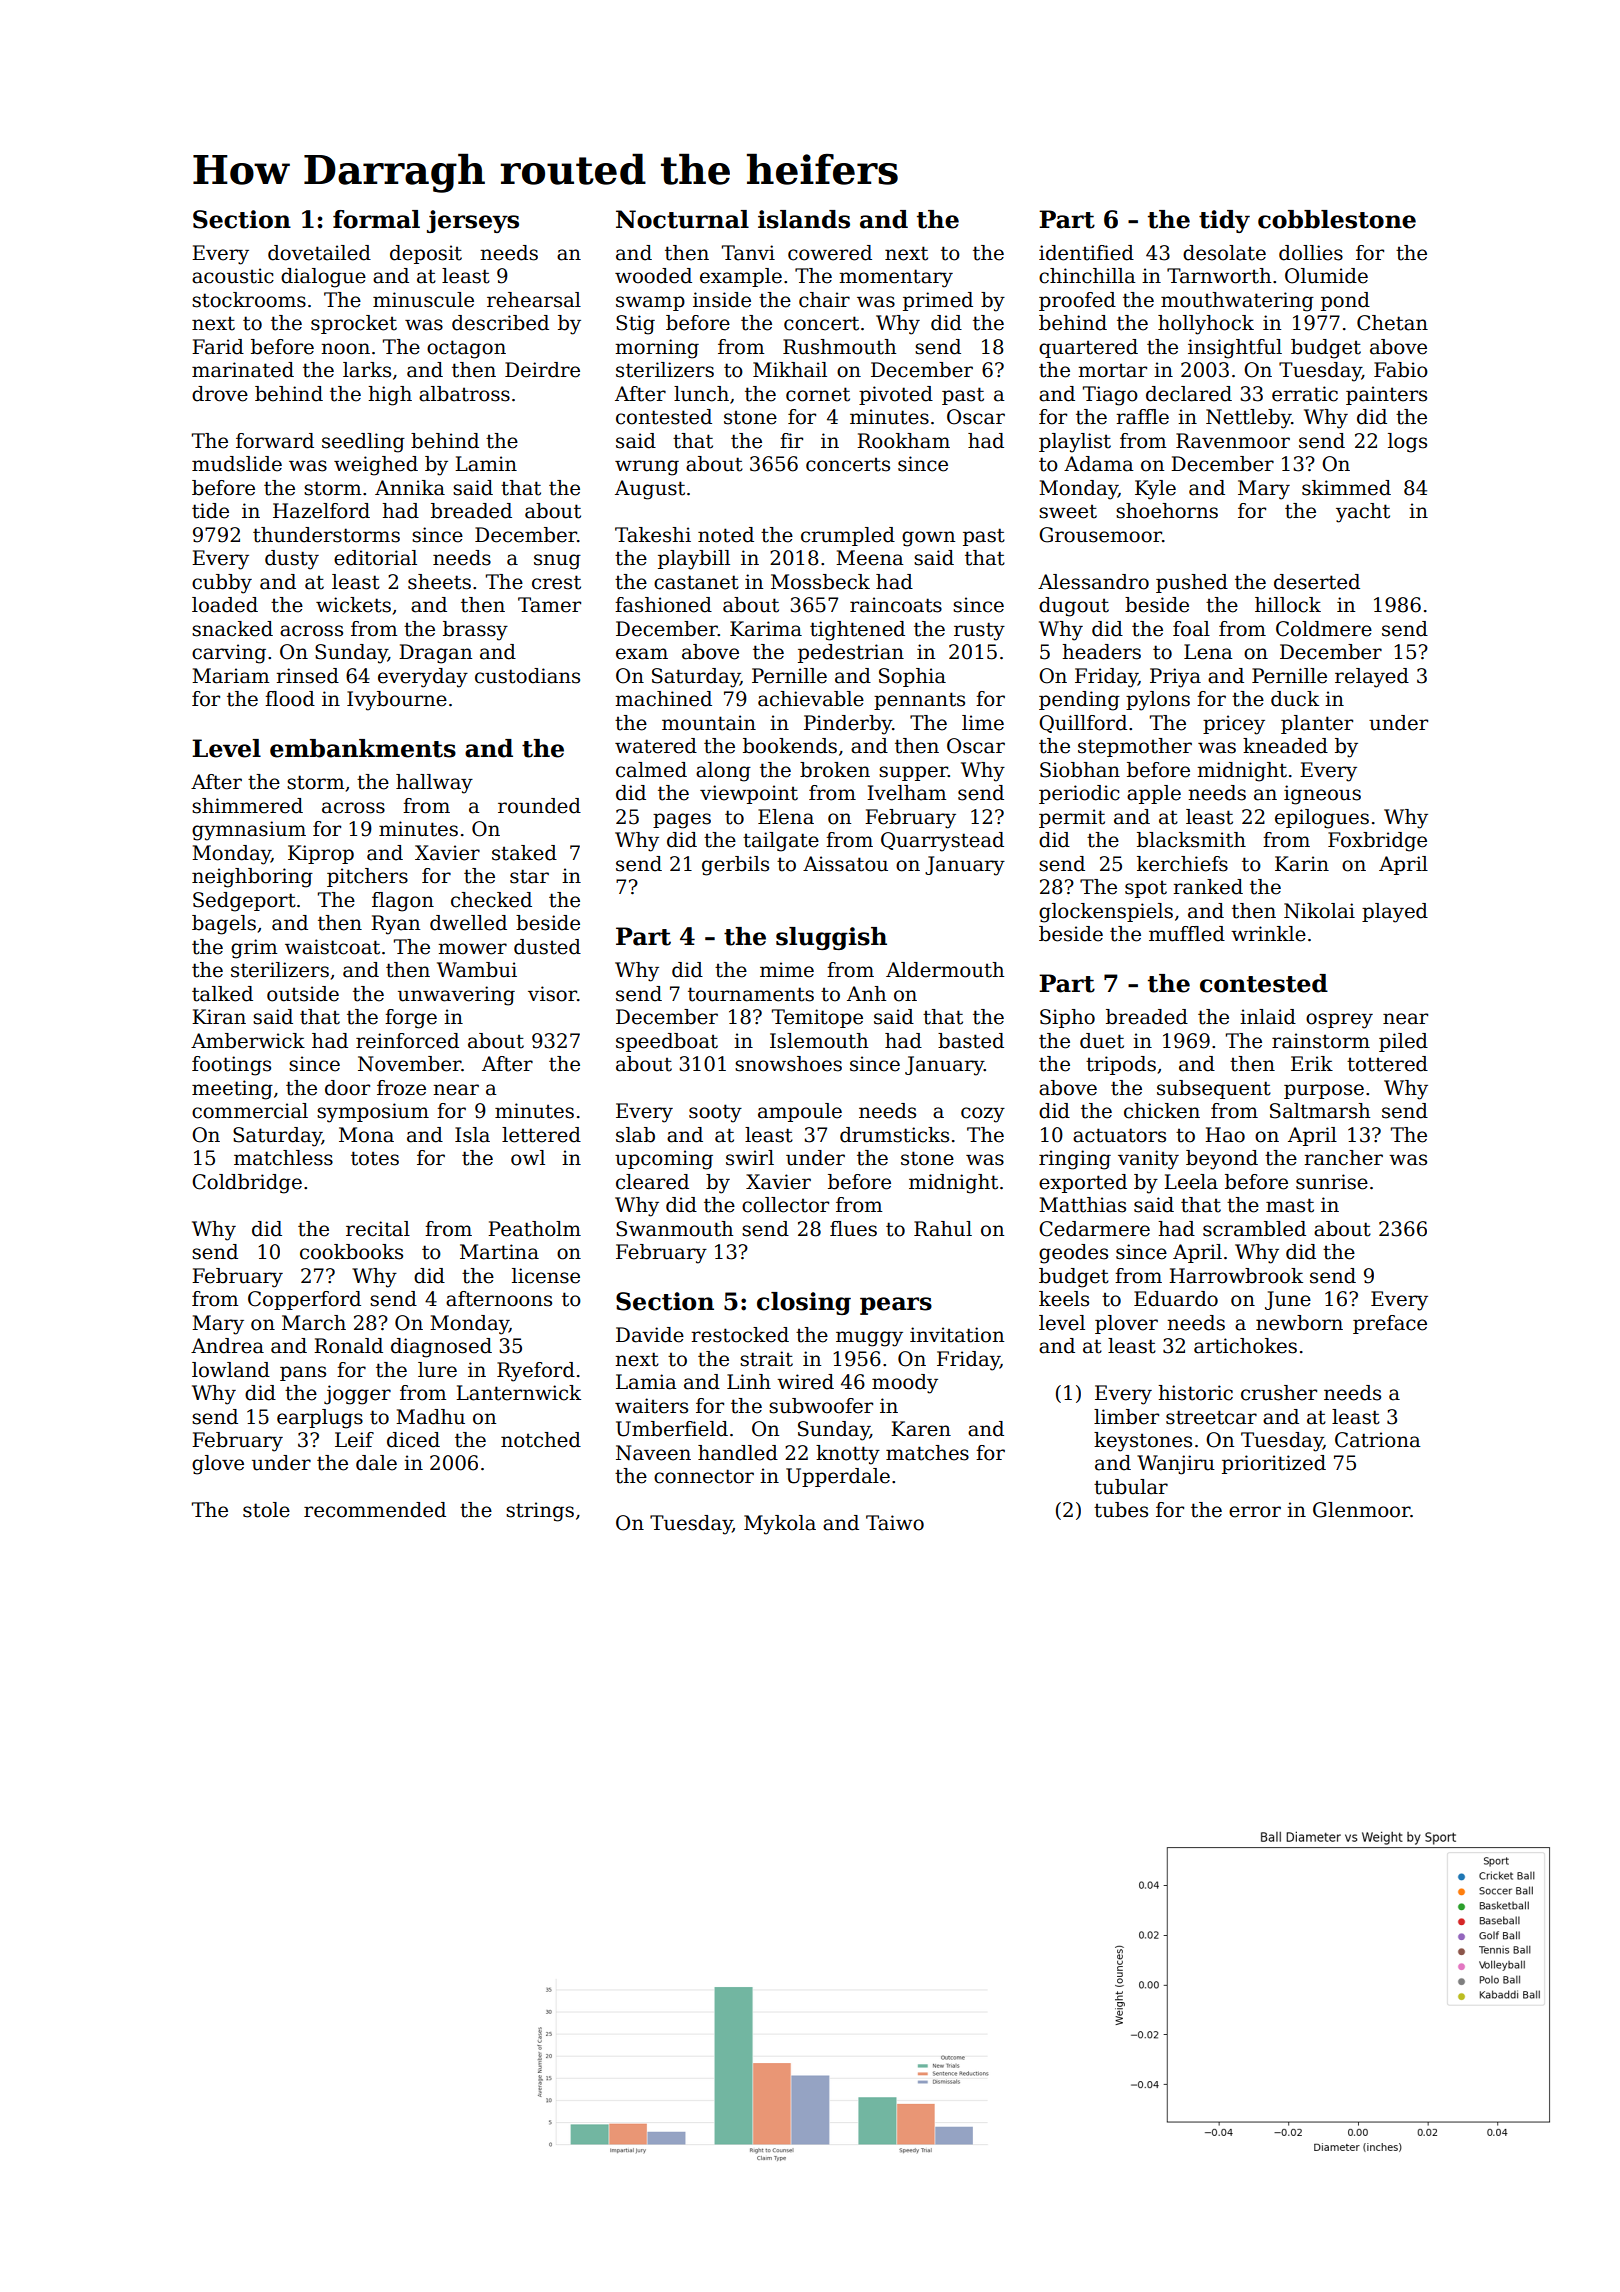  What do you see at coordinates (735, 866) in the screenshot?
I see `gerbils` at bounding box center [735, 866].
